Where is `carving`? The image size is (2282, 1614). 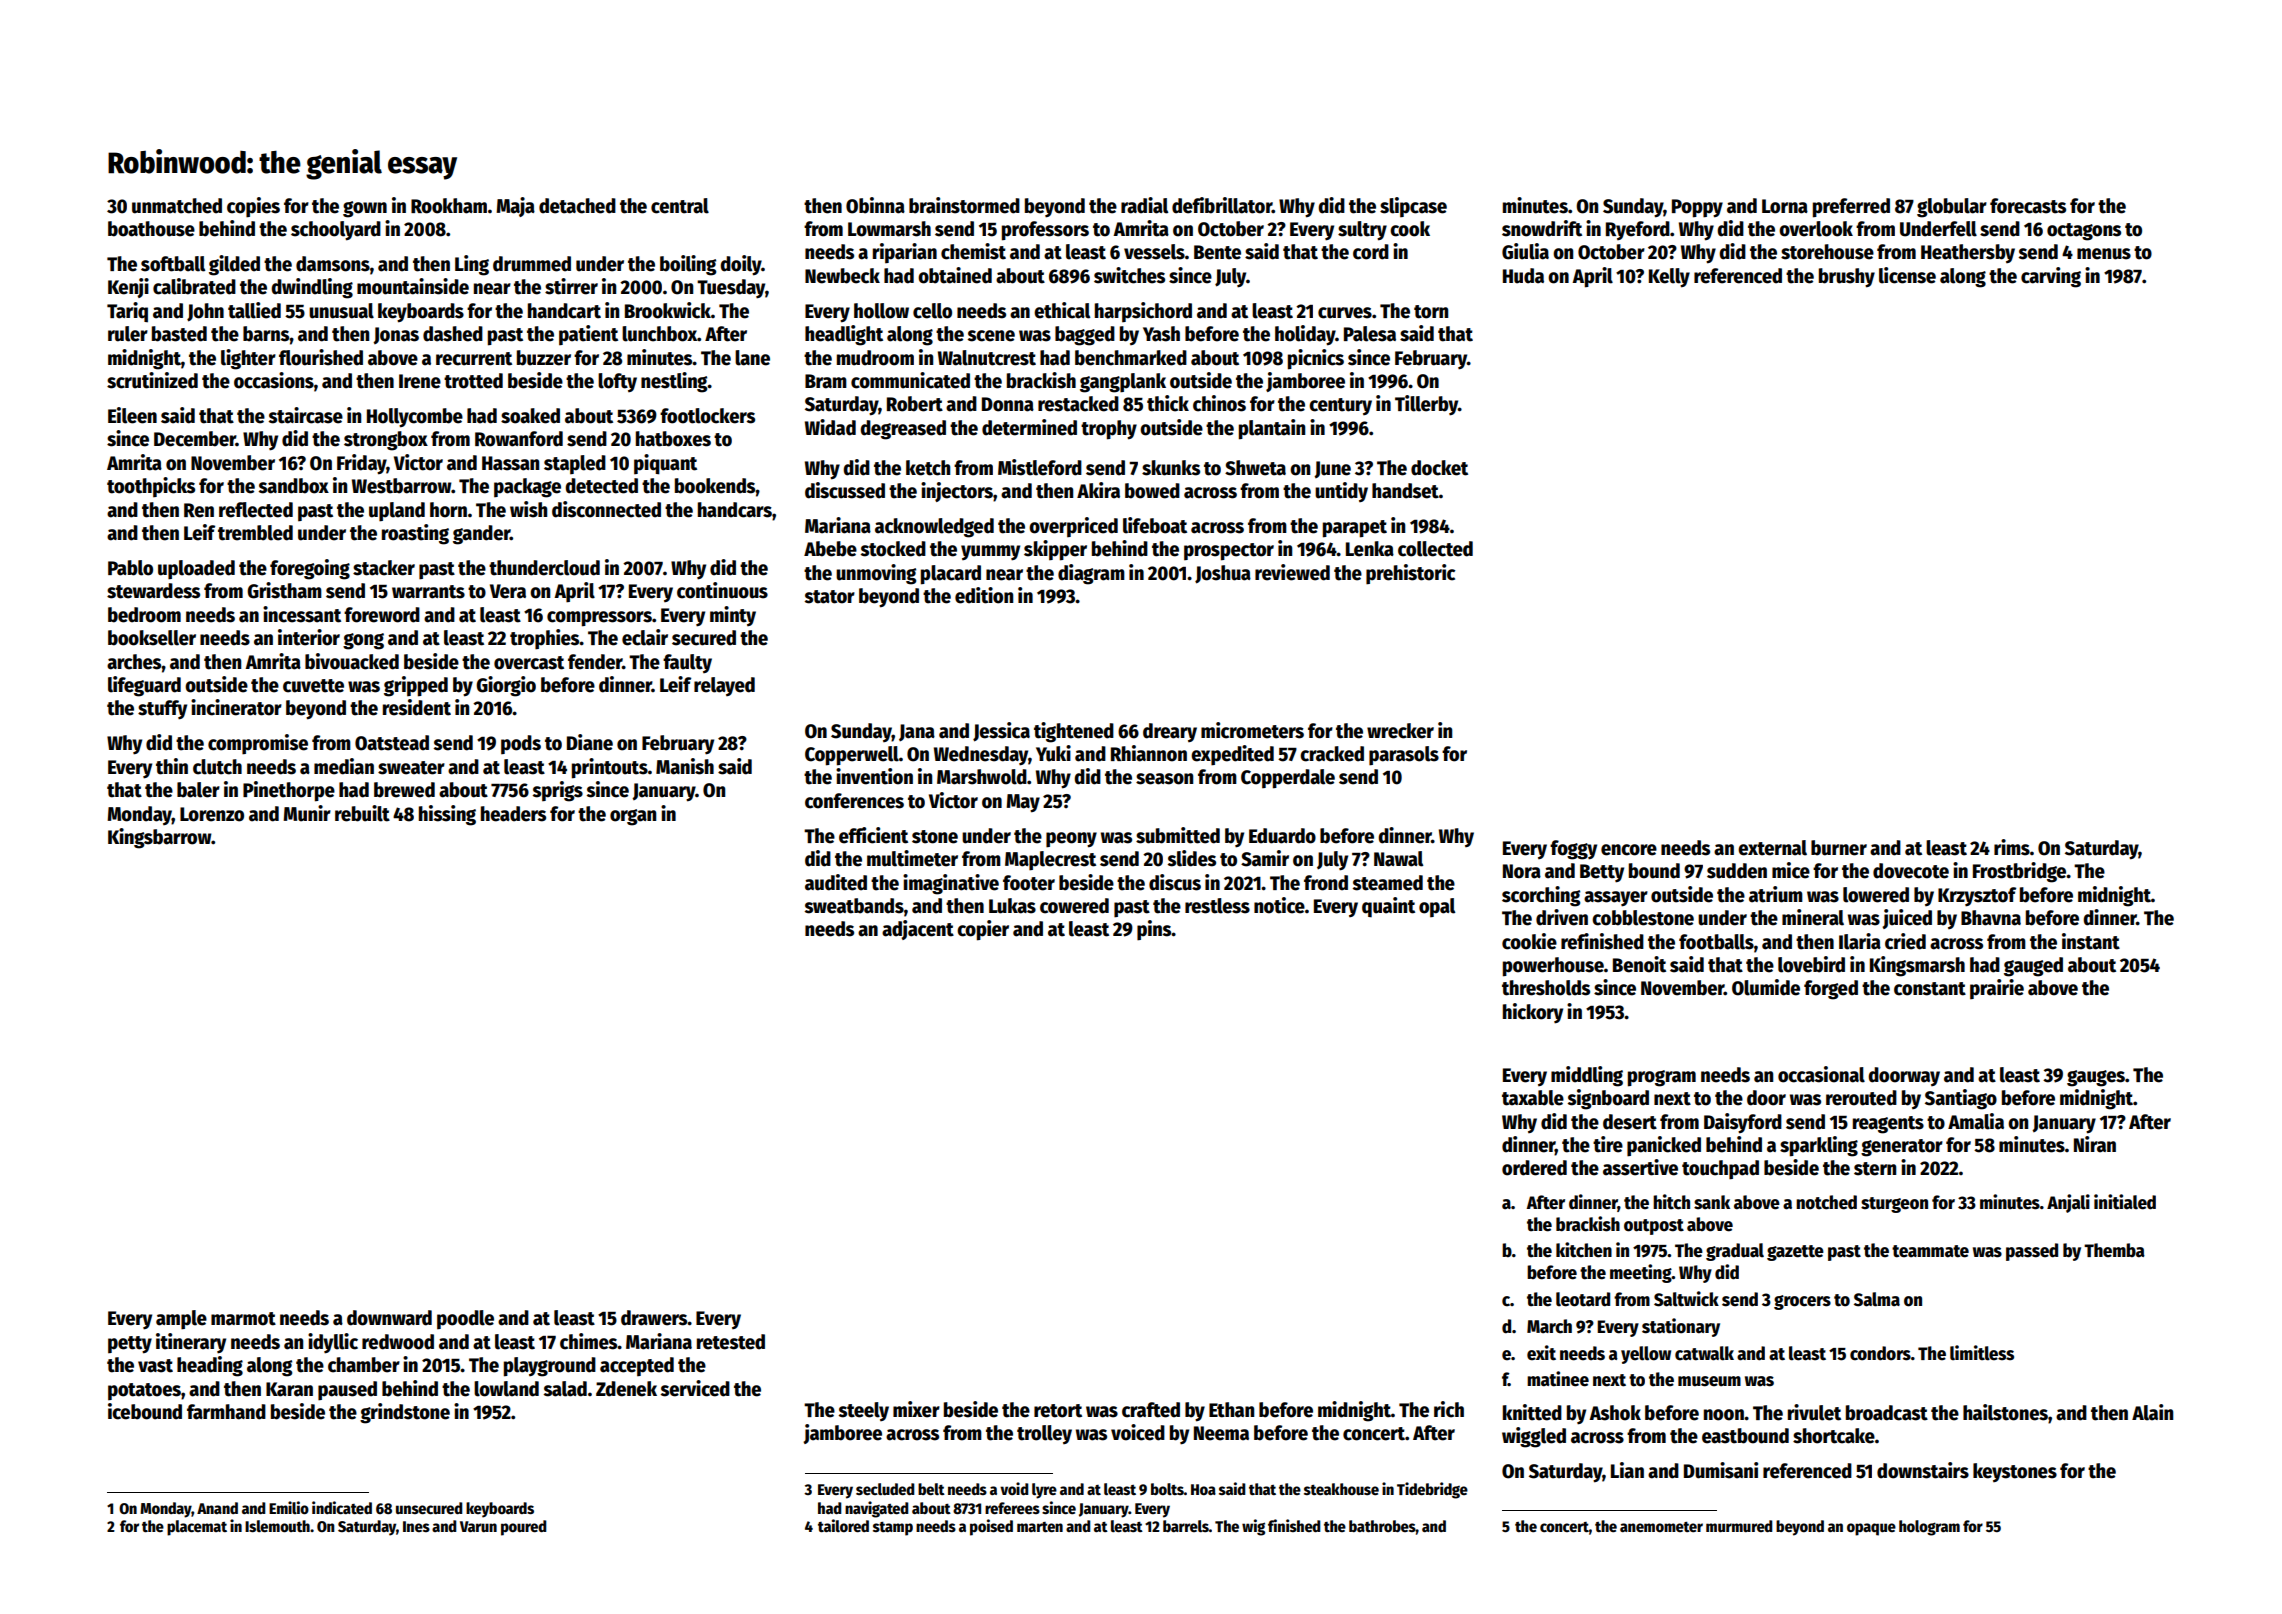 carving is located at coordinates (2051, 277).
